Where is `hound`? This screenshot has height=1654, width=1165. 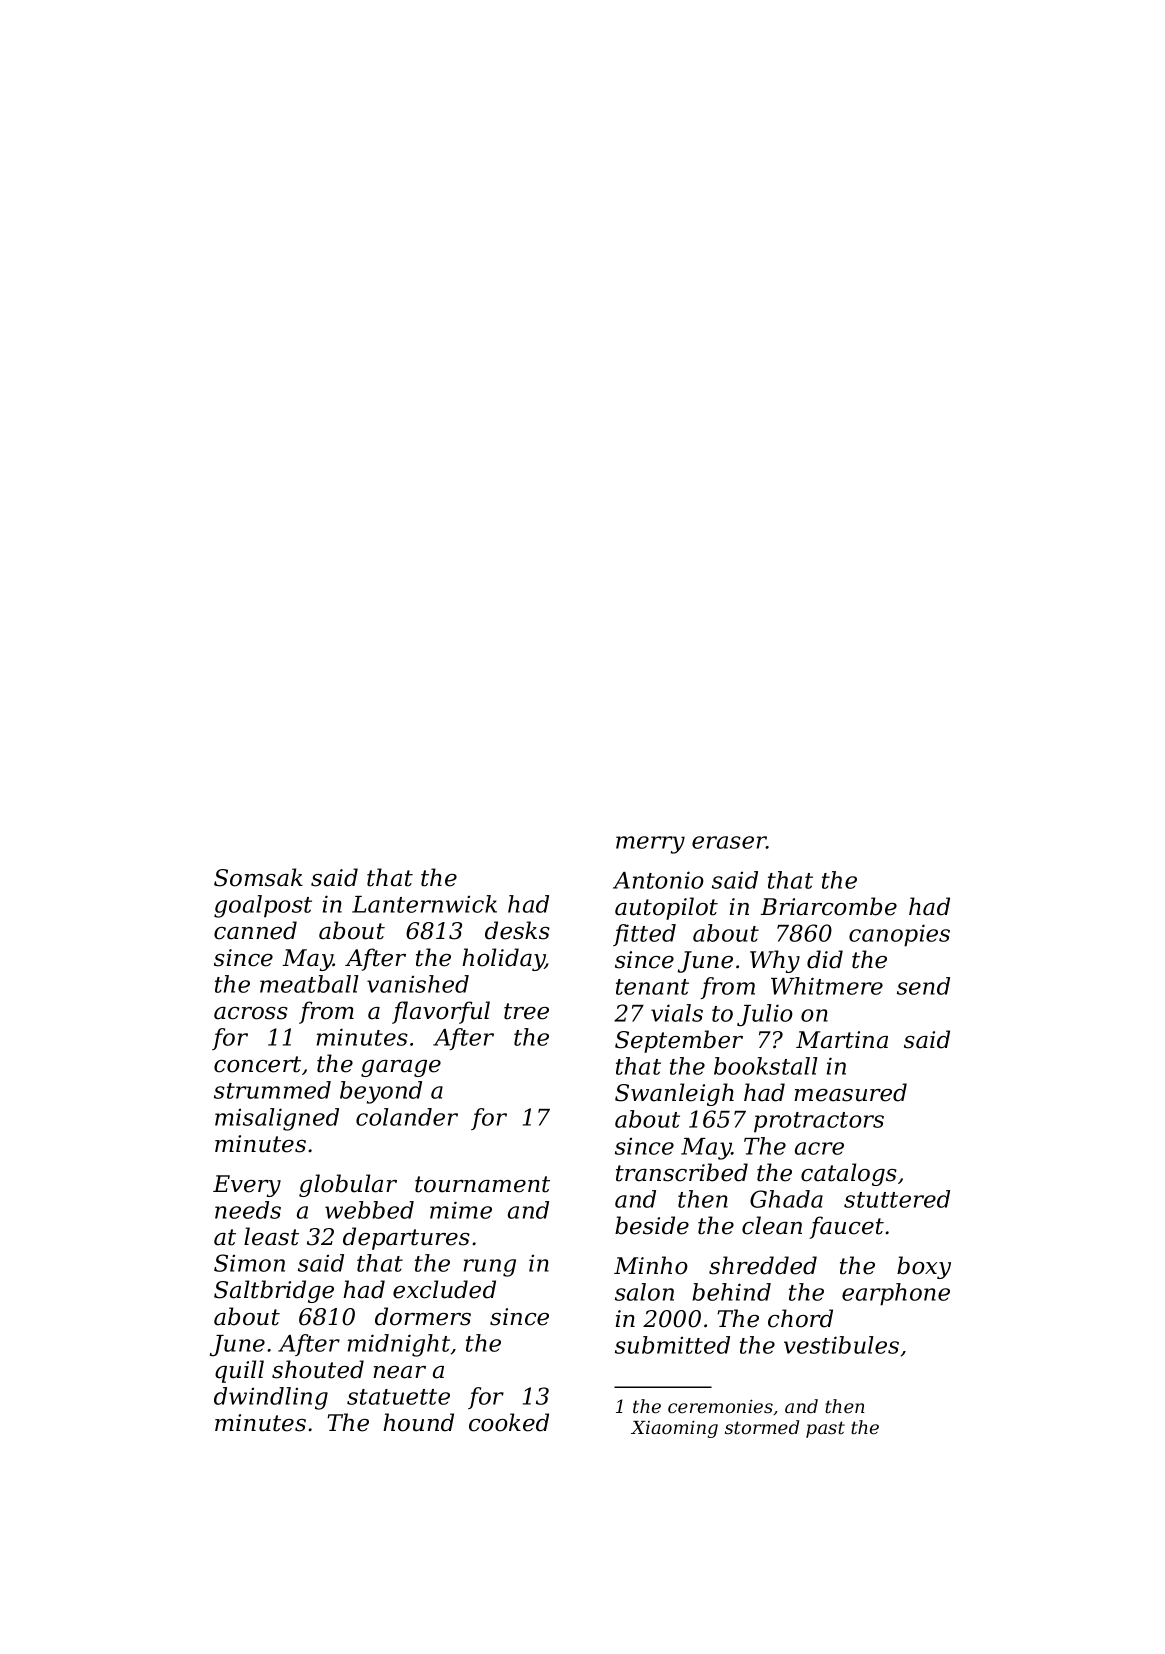 hound is located at coordinates (418, 1422).
